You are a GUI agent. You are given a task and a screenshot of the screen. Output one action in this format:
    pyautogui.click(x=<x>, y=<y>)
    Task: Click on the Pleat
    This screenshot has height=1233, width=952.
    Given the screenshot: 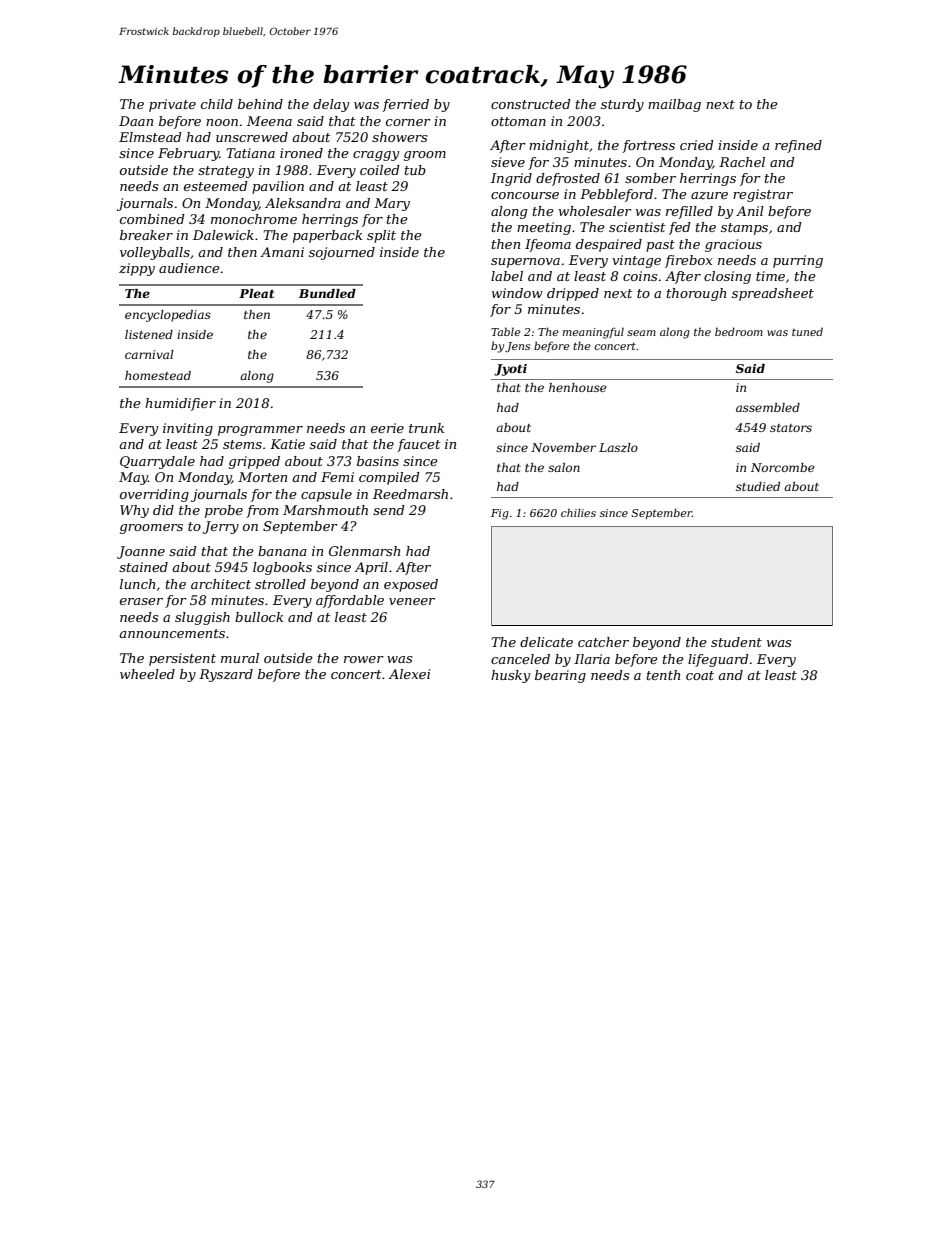 What is the action you would take?
    pyautogui.click(x=256, y=293)
